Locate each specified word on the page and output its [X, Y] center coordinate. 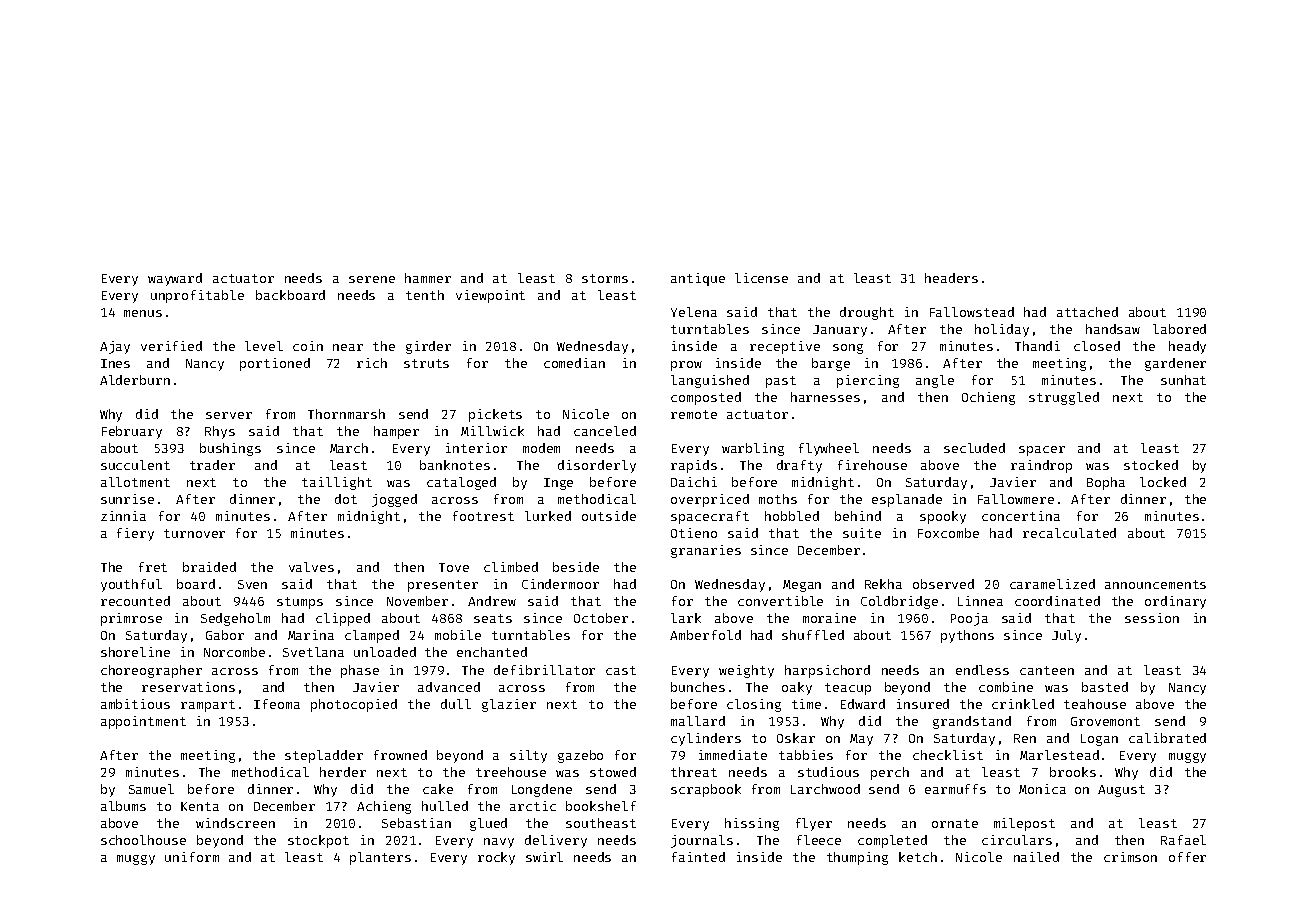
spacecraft [710, 517]
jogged [394, 500]
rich [372, 363]
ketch [918, 857]
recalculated [1069, 533]
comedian [574, 363]
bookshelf [601, 806]
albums [123, 806]
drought [867, 313]
